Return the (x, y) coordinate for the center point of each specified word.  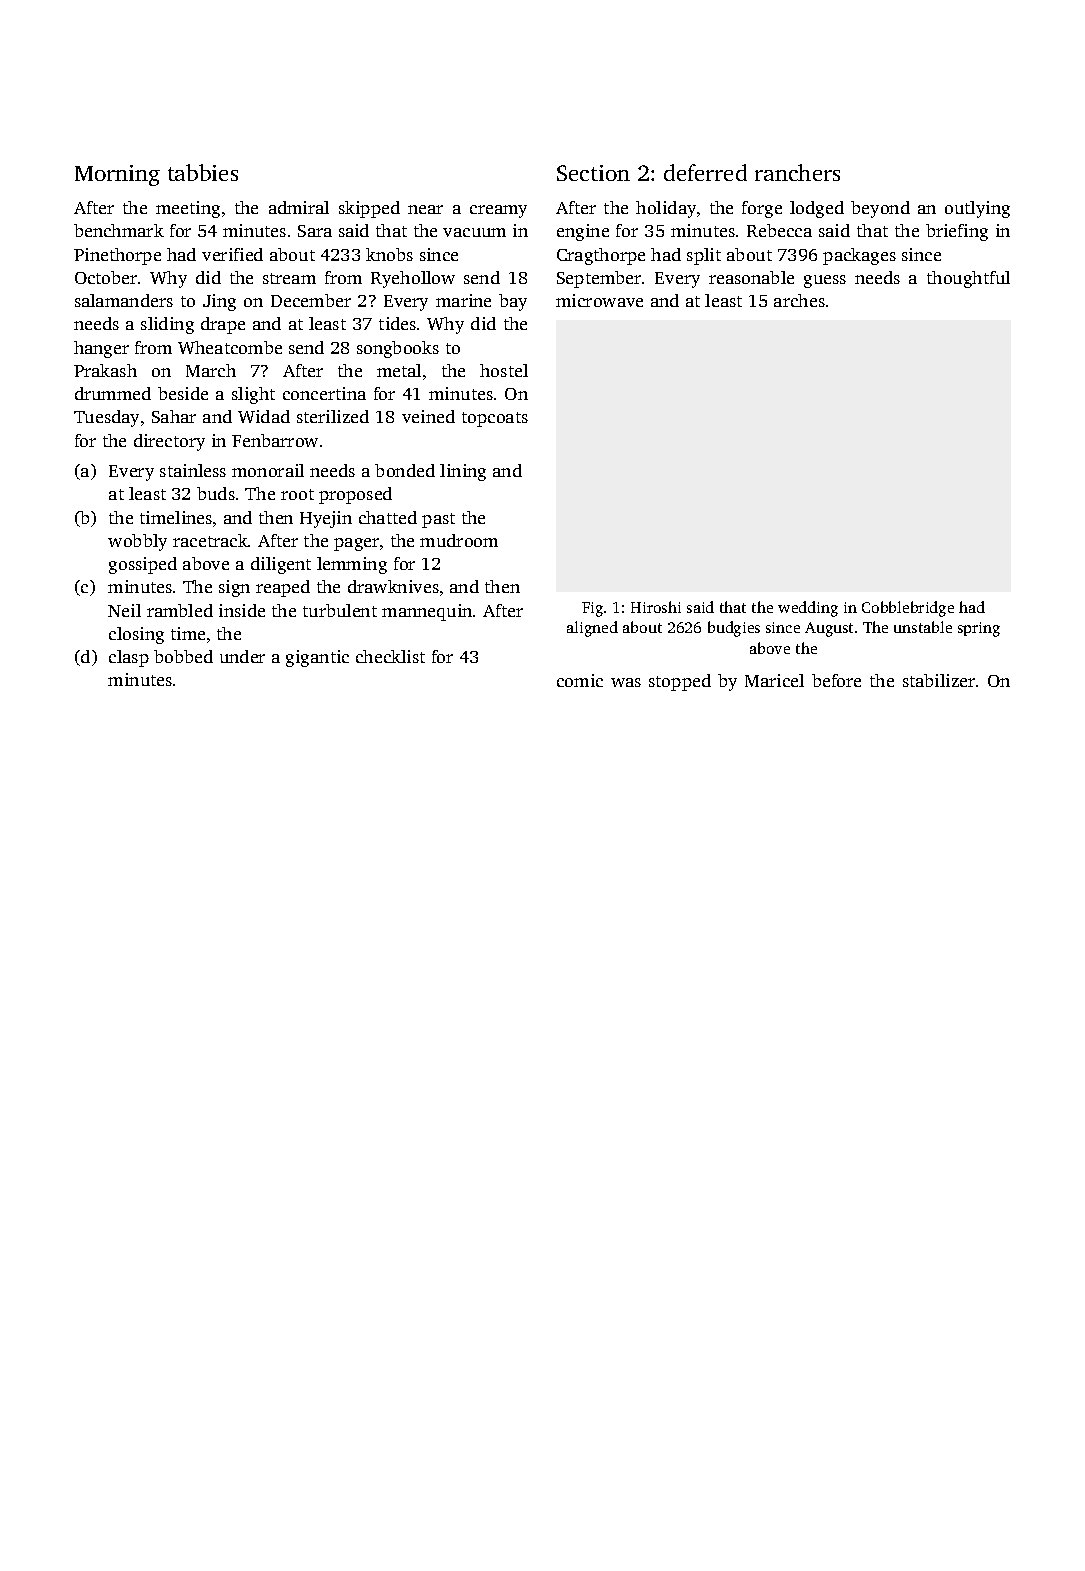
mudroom (459, 540)
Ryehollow (413, 279)
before (836, 680)
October (106, 277)
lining (463, 472)
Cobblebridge (908, 609)
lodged (817, 209)
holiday (666, 209)
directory (169, 442)
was (626, 682)
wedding (808, 609)
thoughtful (968, 279)
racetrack (210, 540)
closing (136, 635)
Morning (117, 175)
